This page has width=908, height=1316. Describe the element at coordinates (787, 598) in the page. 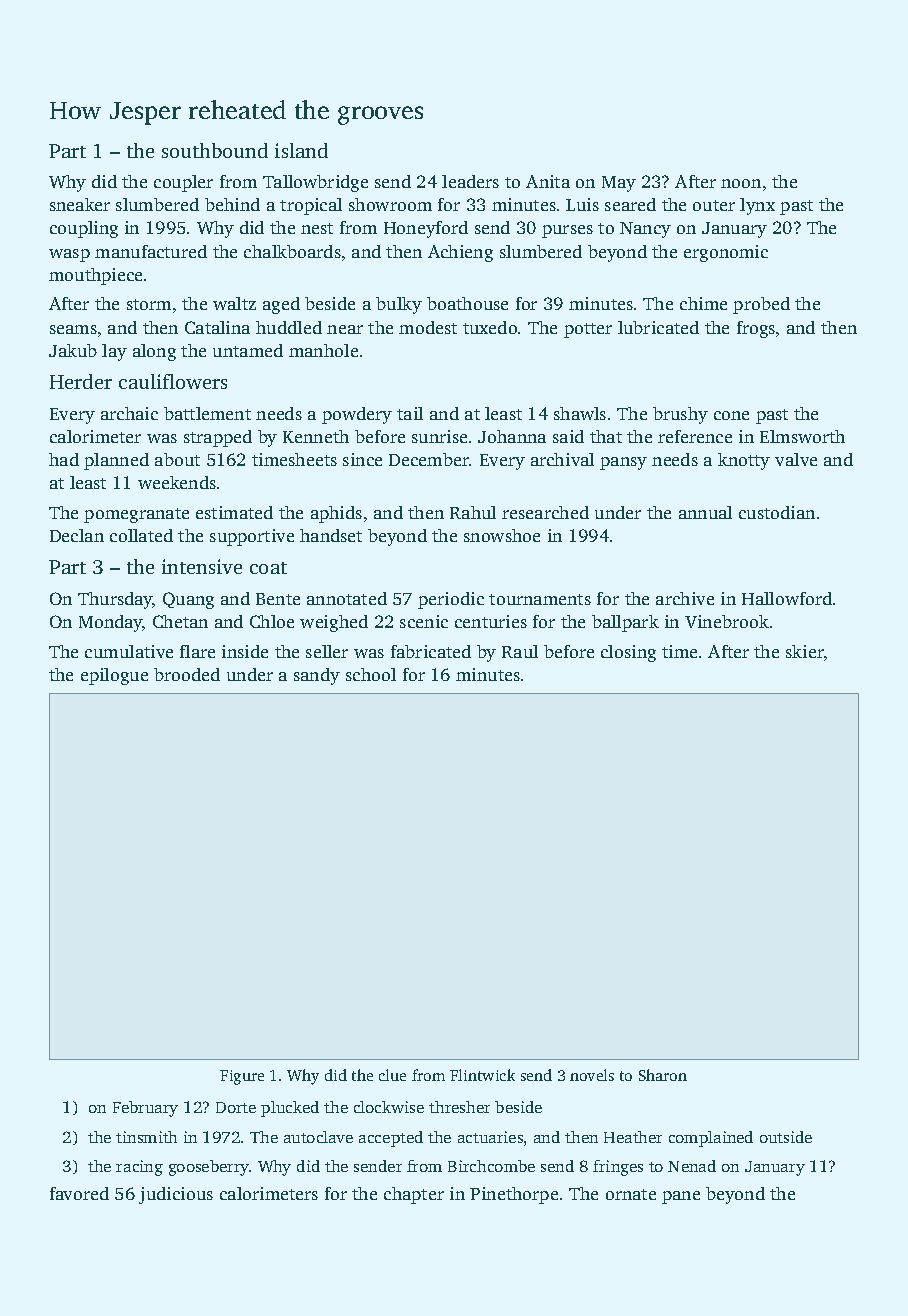

I see `Hallowford` at that location.
